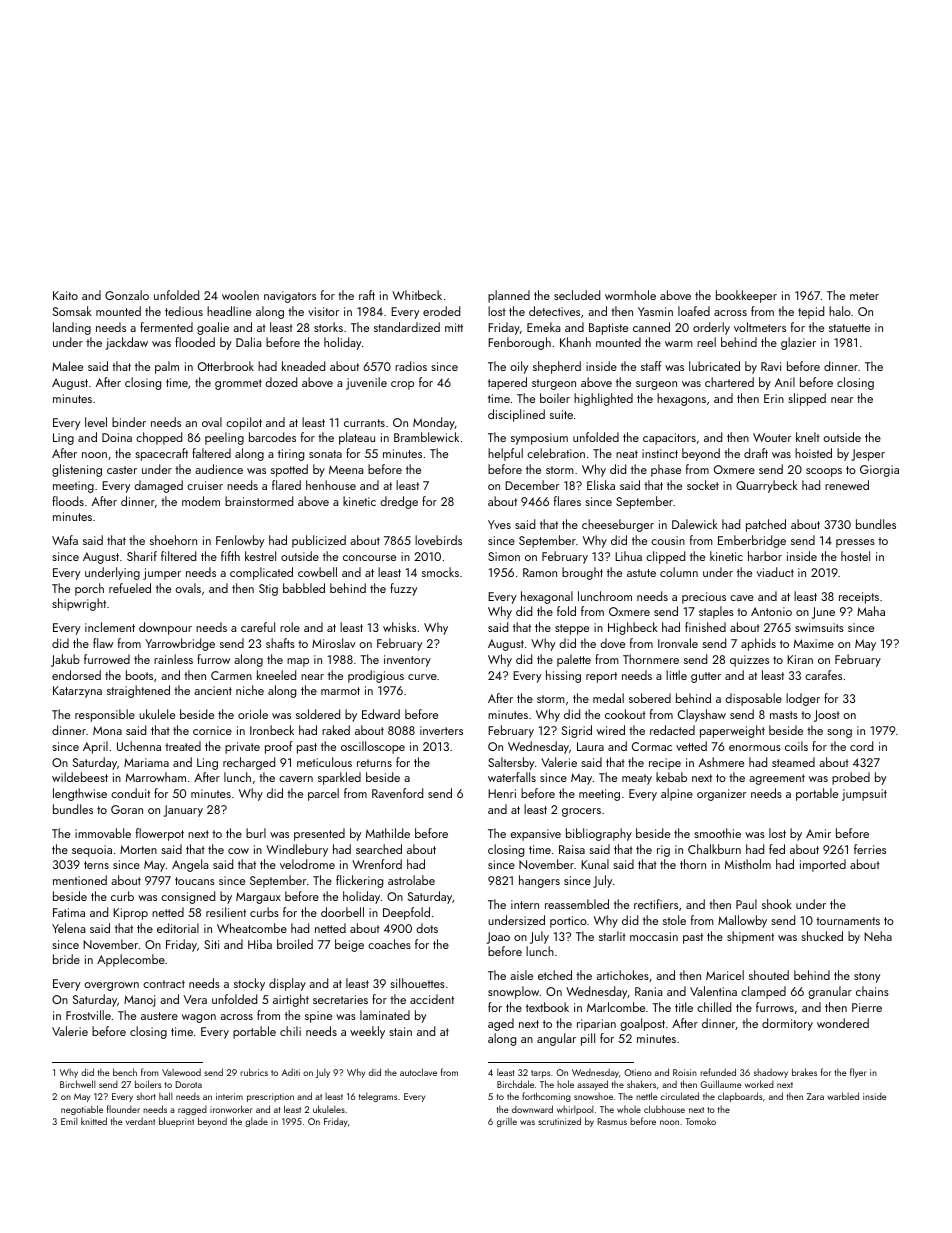 The width and height of the image is (952, 1233). What do you see at coordinates (849, 328) in the image?
I see `statuette` at bounding box center [849, 328].
